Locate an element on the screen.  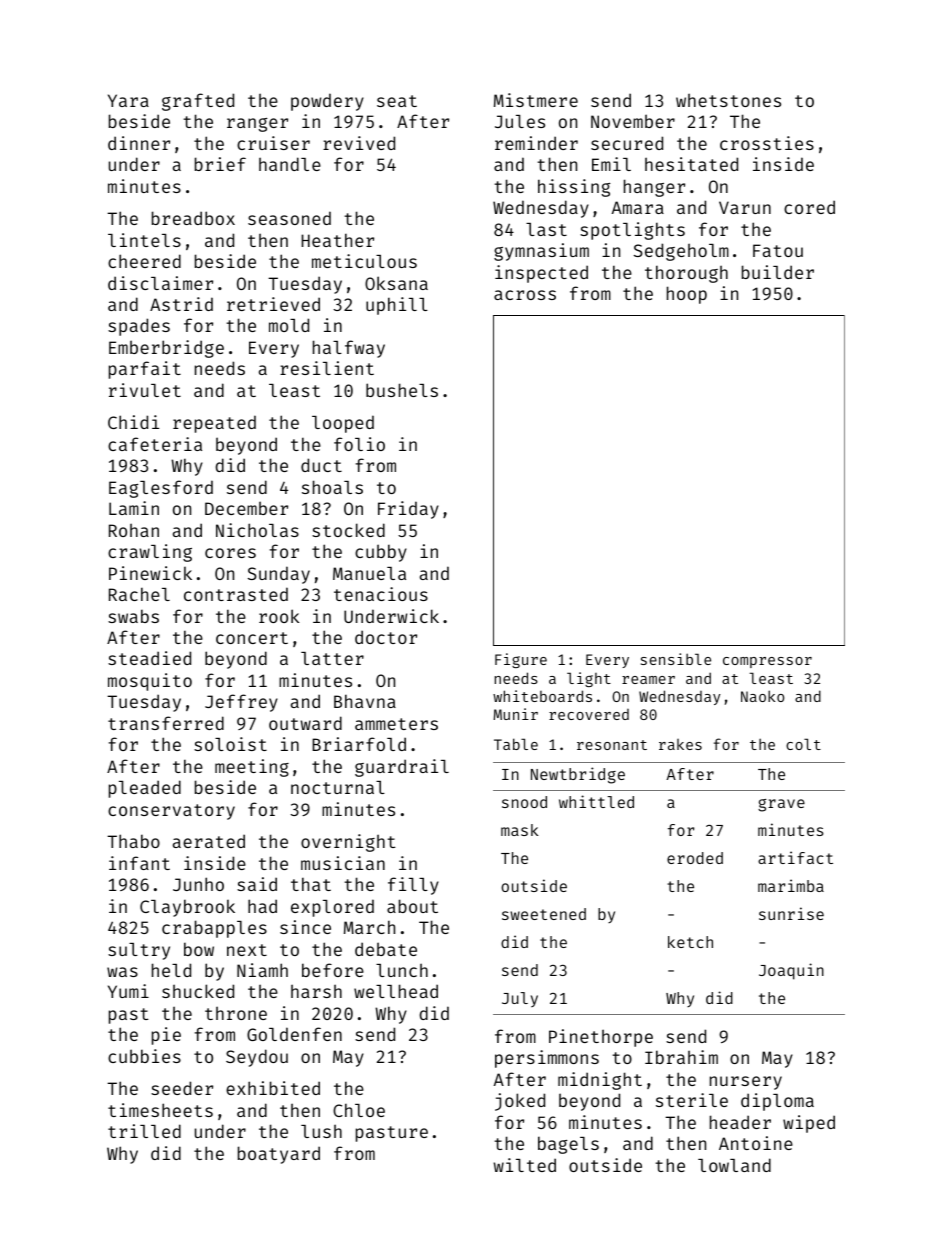
whetstones is located at coordinates (728, 100).
